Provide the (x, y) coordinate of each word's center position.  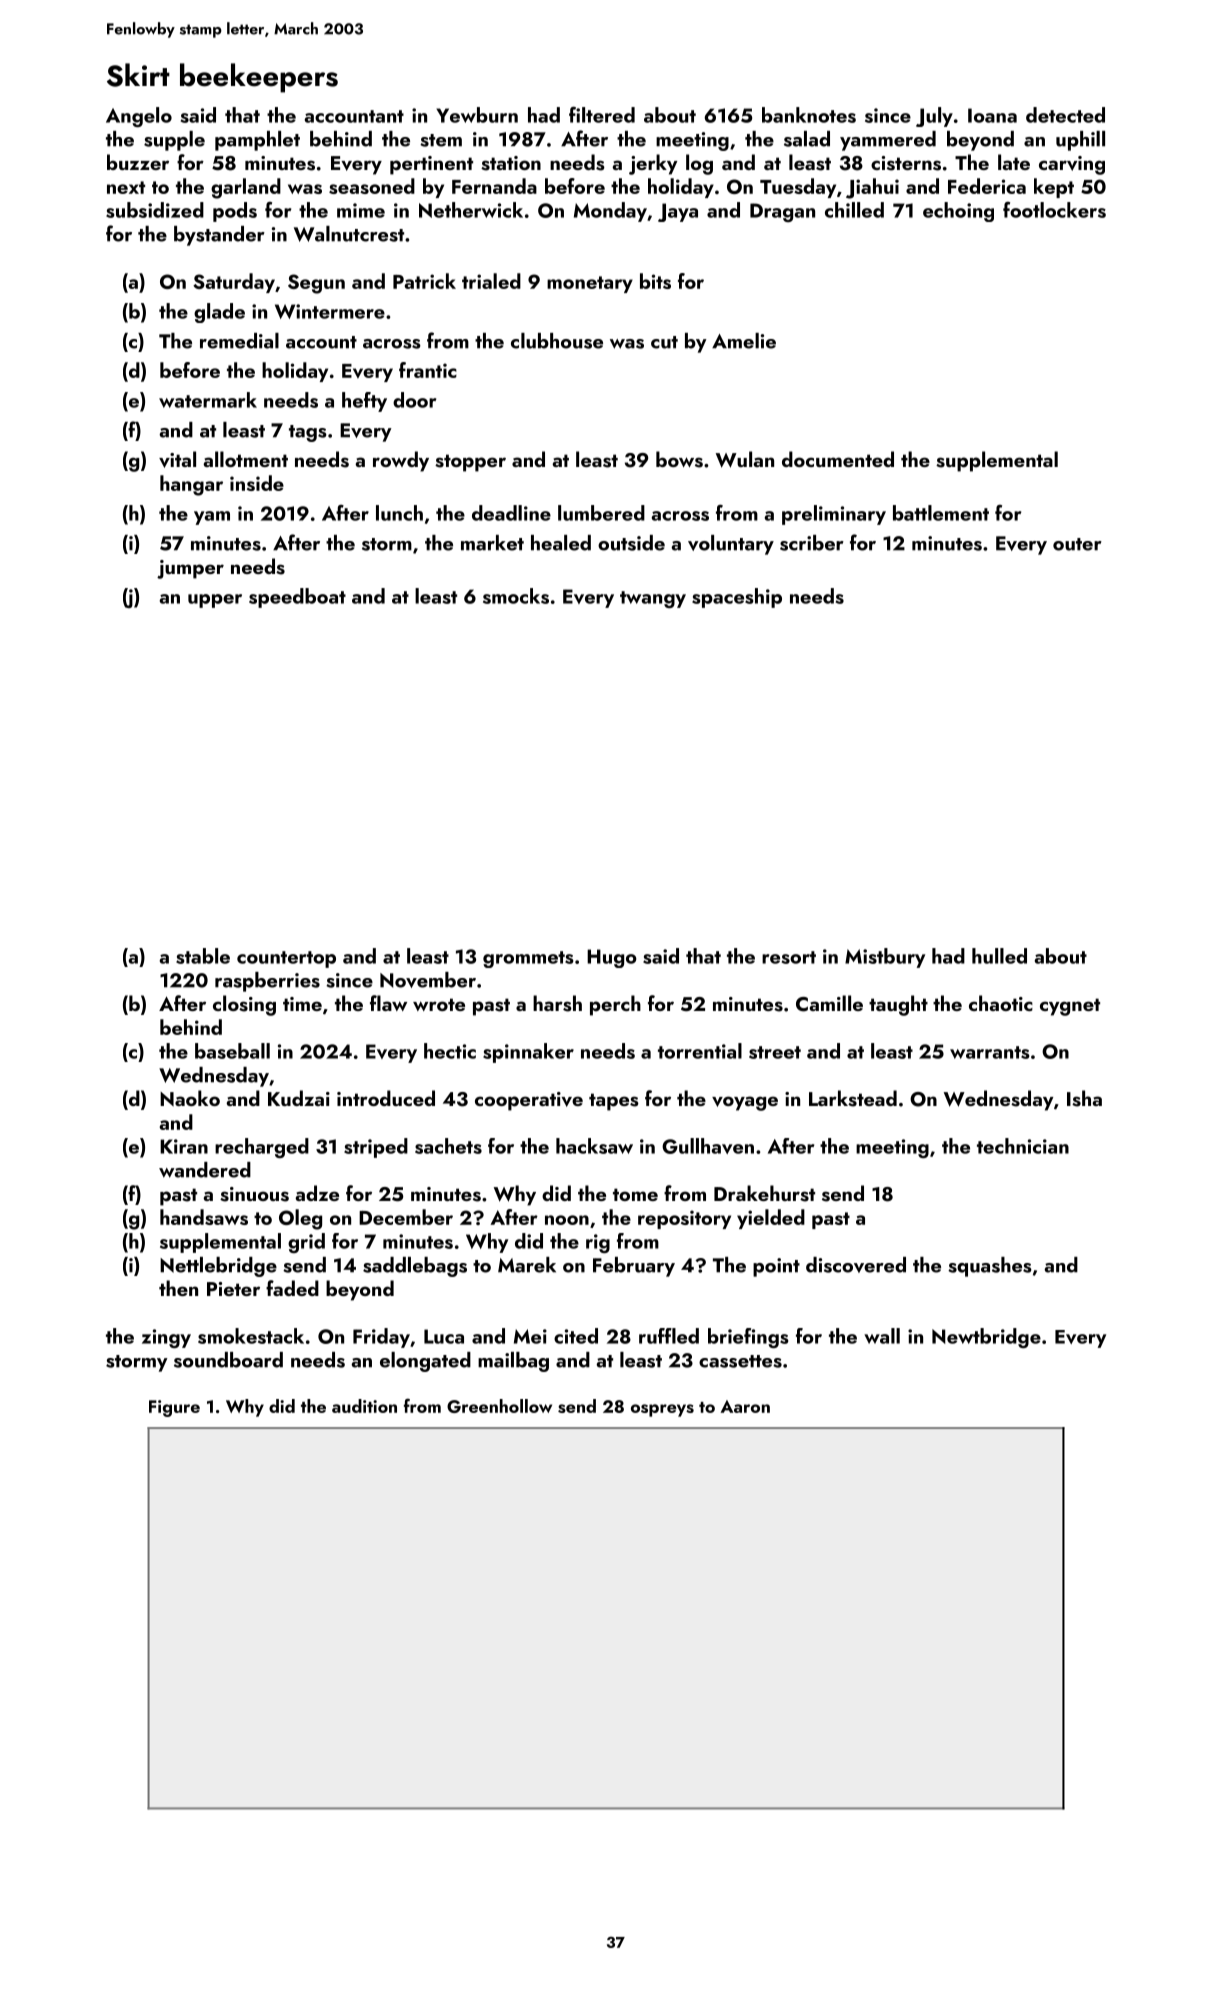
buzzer (138, 162)
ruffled (669, 1336)
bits (655, 281)
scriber (812, 543)
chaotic (1001, 1003)
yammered (888, 141)
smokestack (251, 1336)
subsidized (155, 210)
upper (215, 601)
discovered (856, 1265)
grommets (528, 959)
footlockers (1054, 210)
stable (203, 956)
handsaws (204, 1217)
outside (631, 543)
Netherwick (471, 210)
